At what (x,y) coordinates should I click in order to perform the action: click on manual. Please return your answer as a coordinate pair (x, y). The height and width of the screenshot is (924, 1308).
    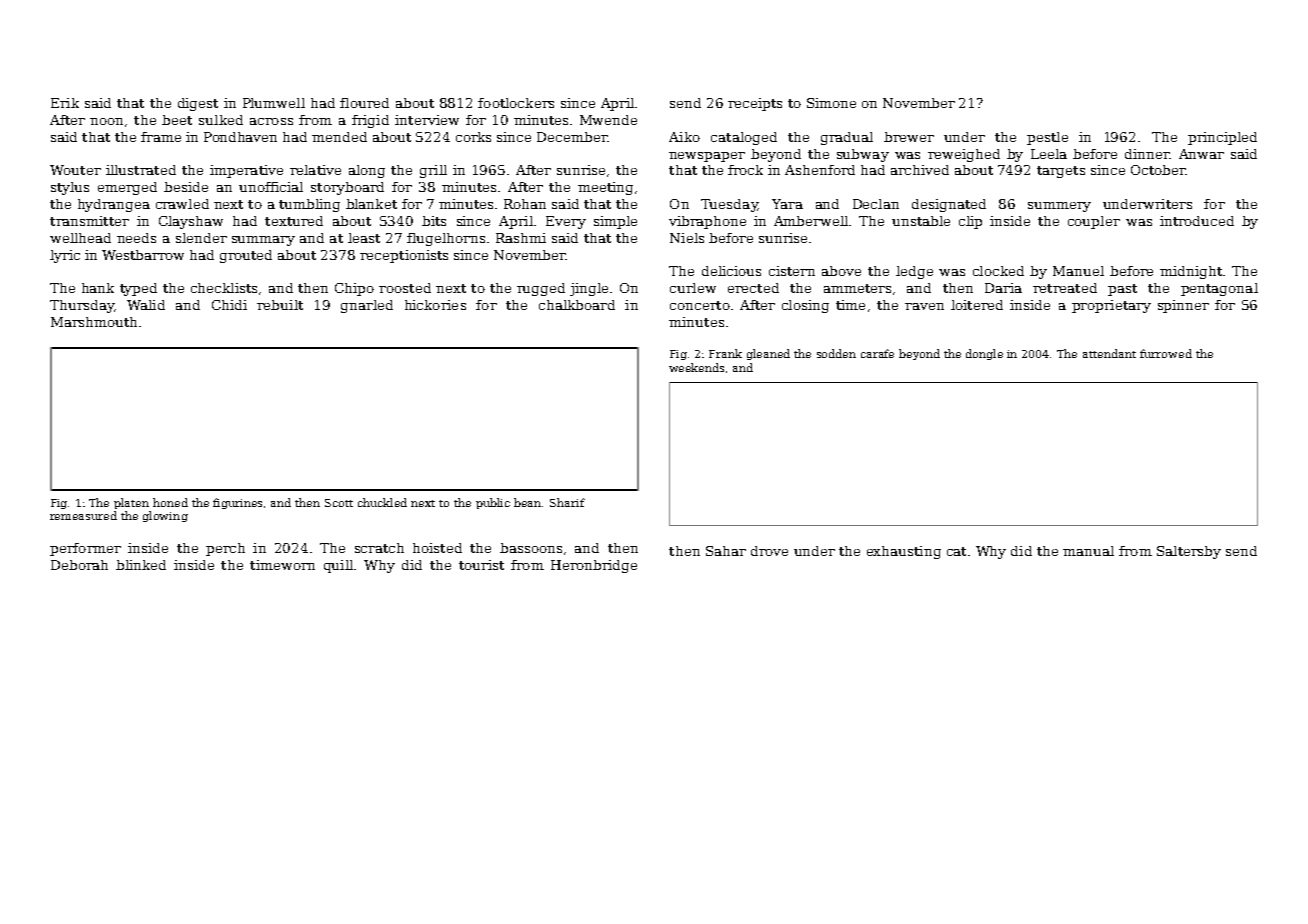
    Looking at the image, I should click on (1088, 551).
